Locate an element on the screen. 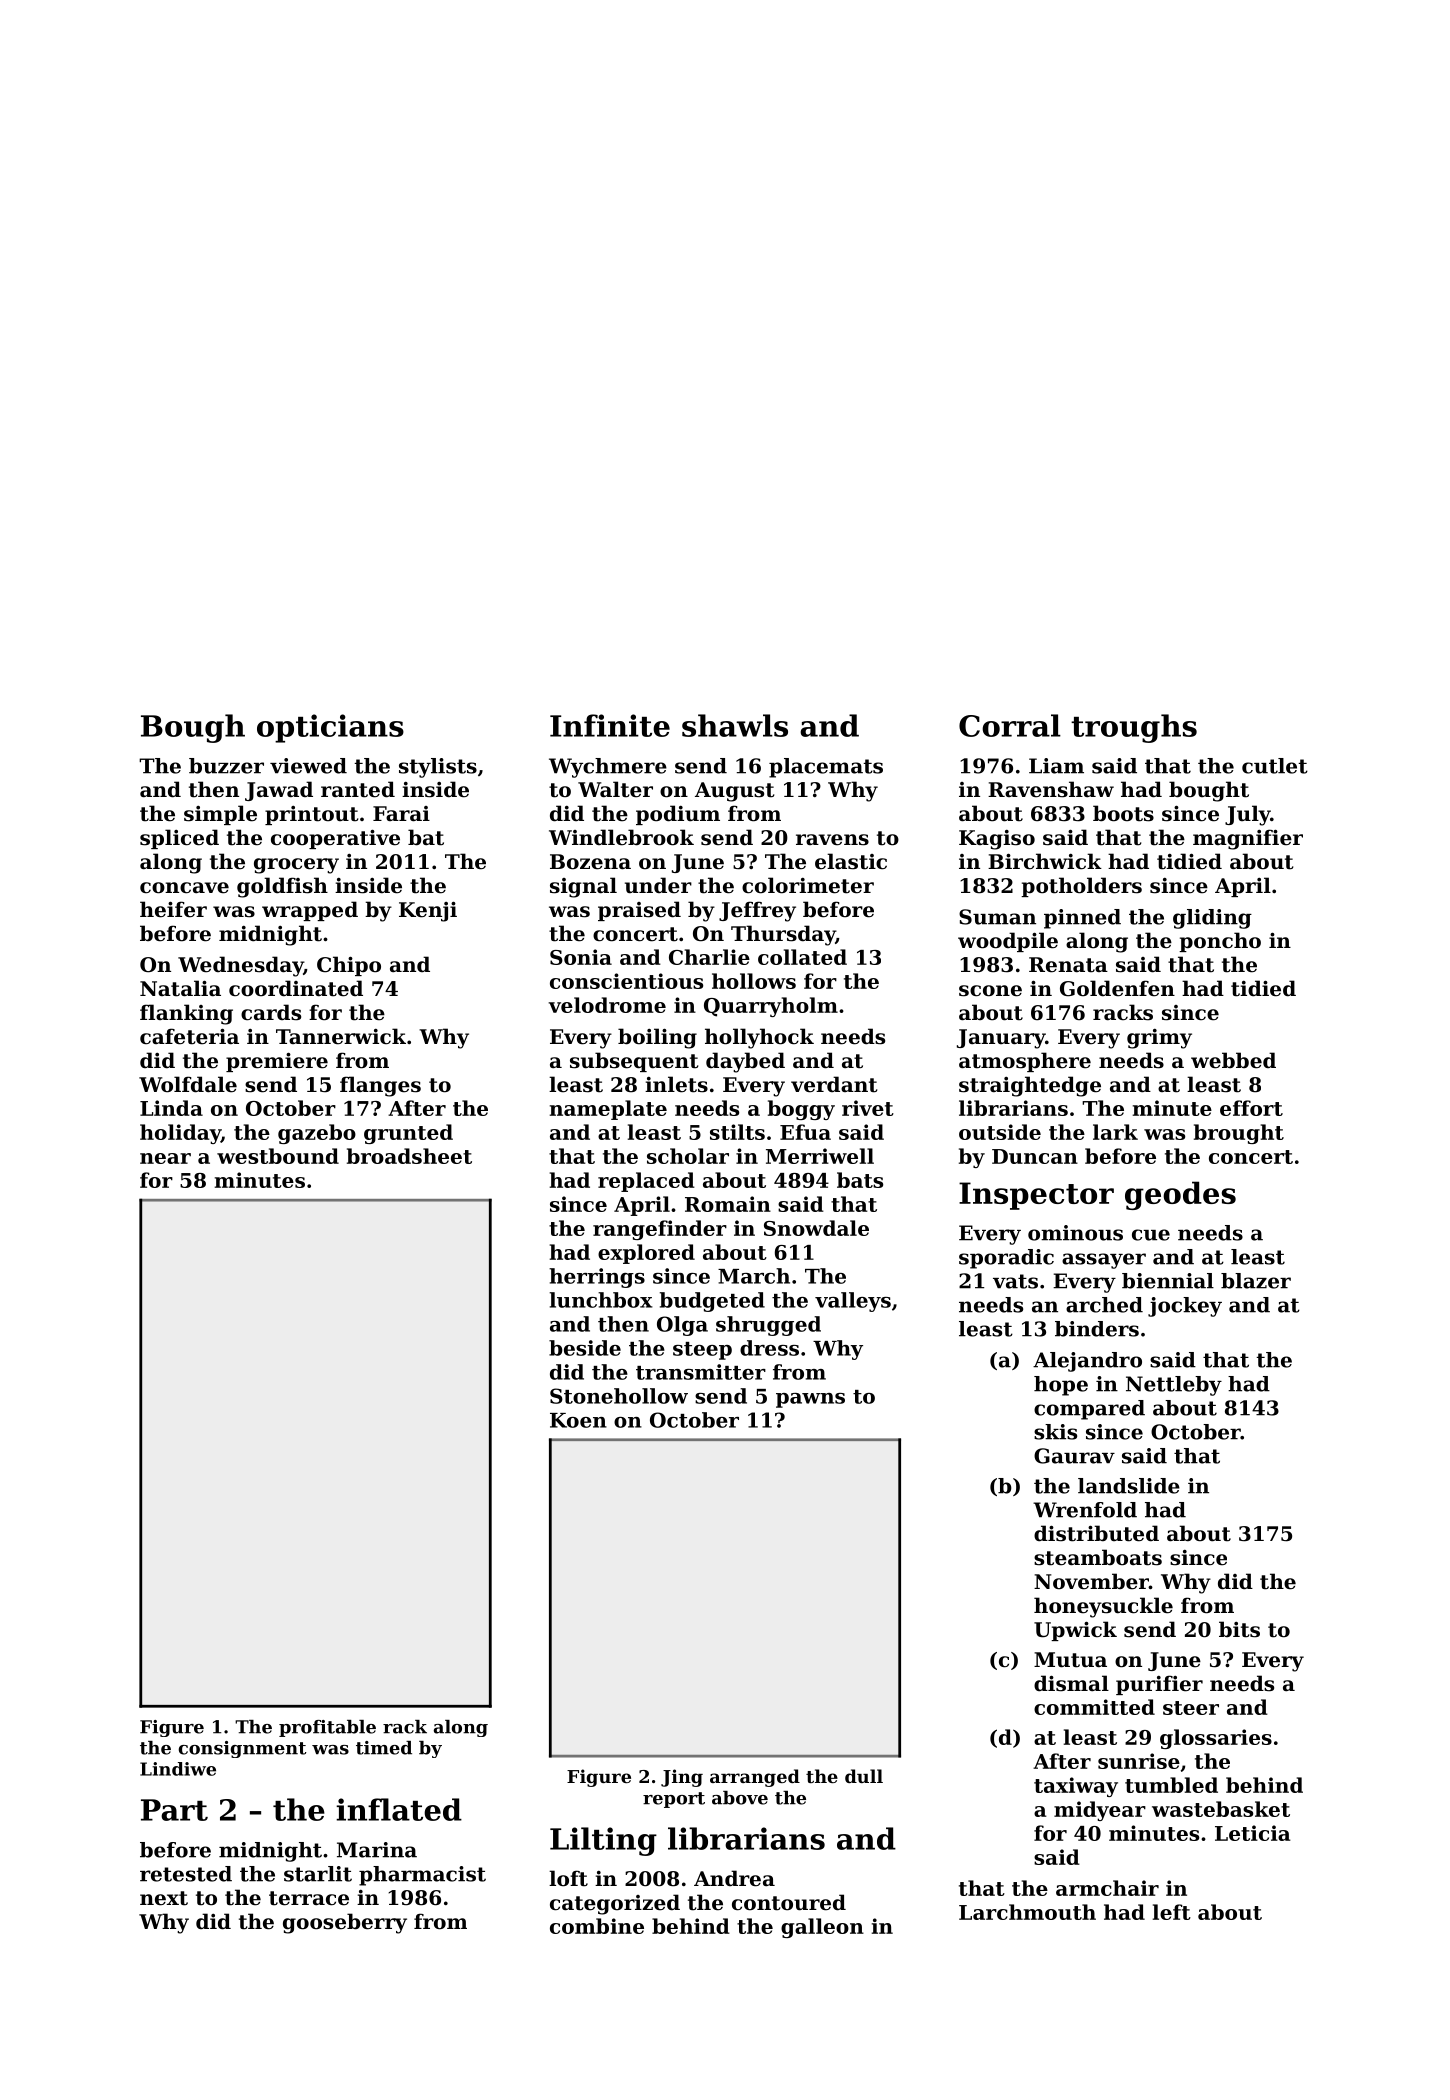  brought is located at coordinates (1239, 1134).
